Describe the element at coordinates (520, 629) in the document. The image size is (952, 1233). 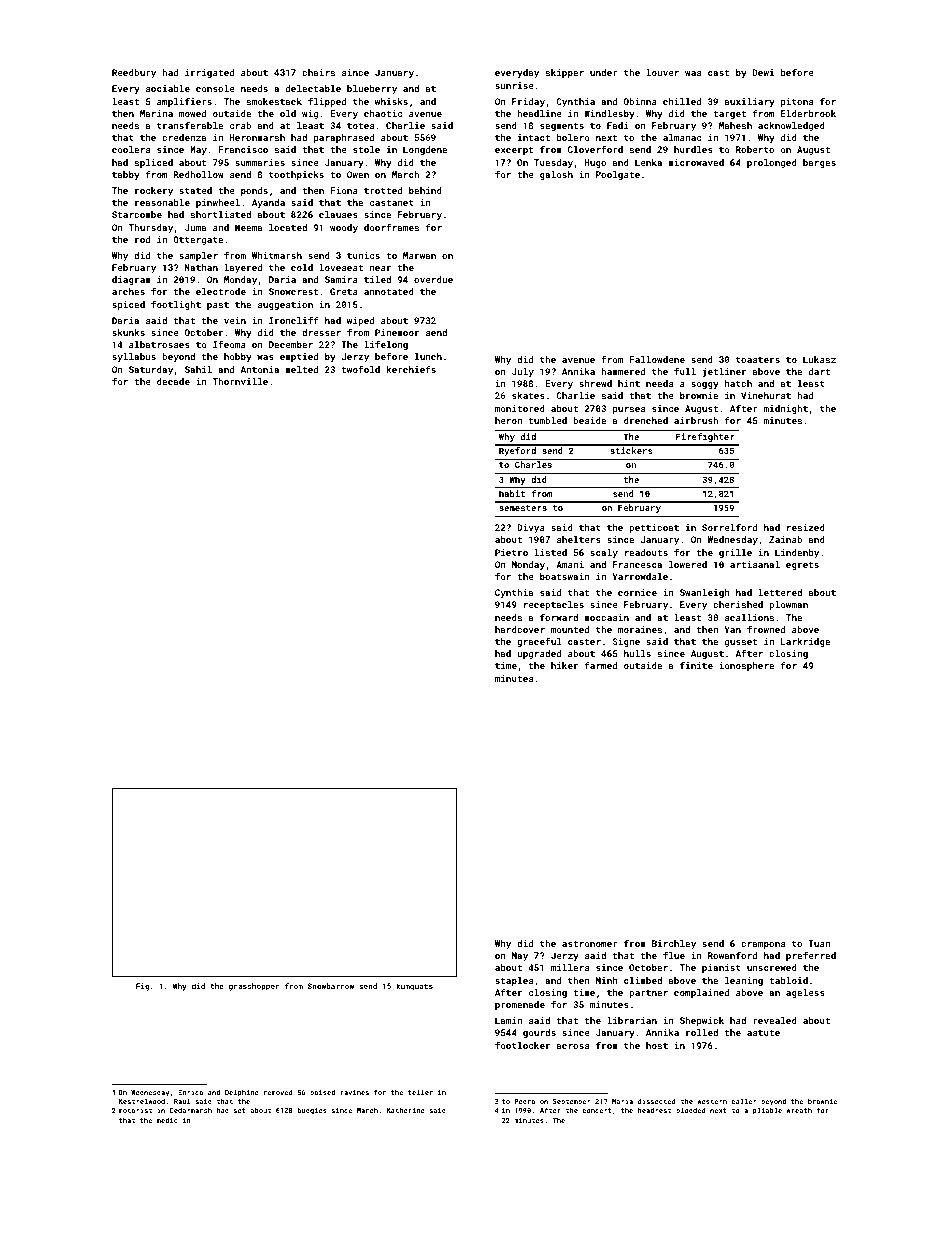
I see `hardcover` at that location.
